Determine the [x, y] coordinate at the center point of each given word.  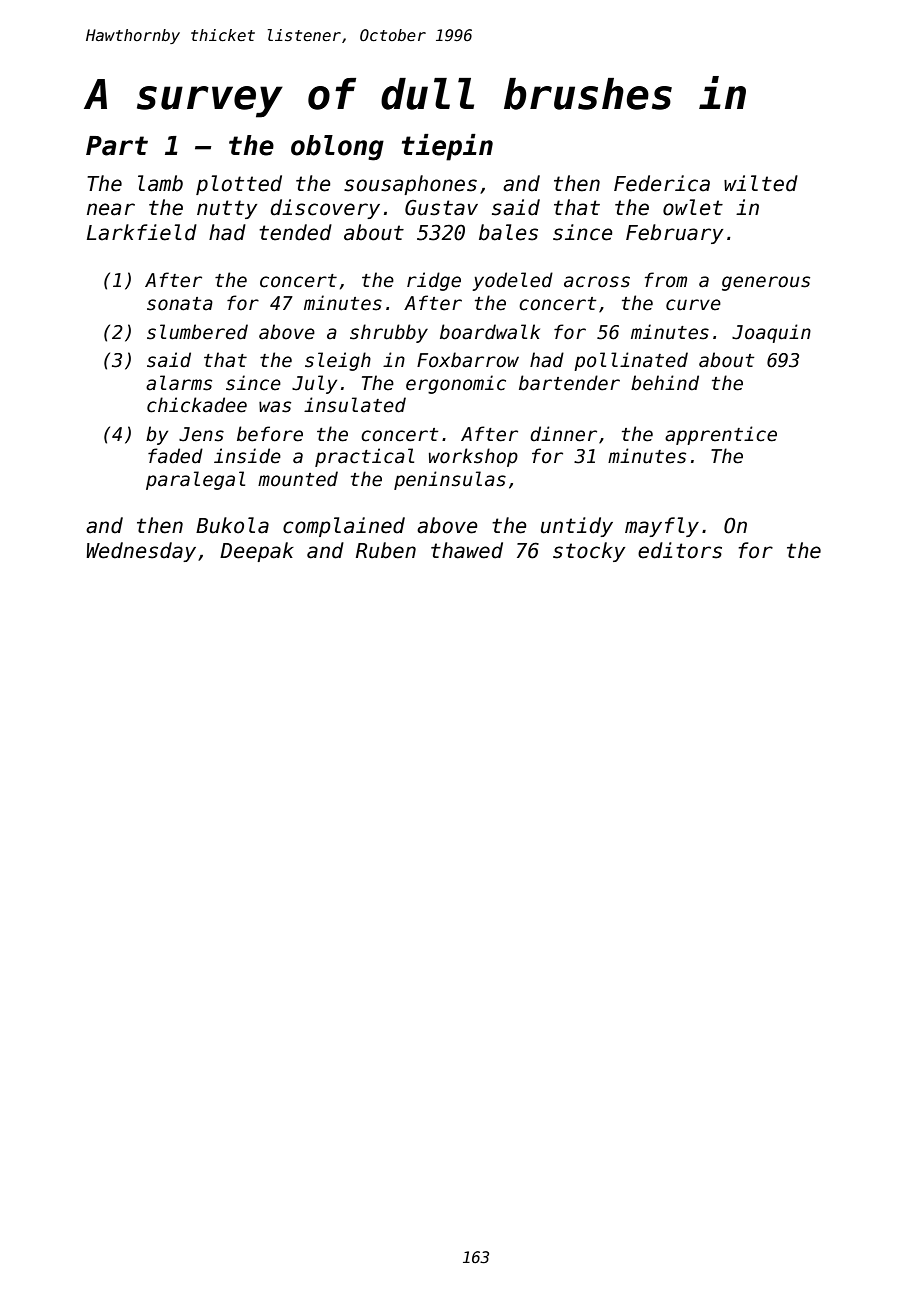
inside [247, 456]
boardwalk [490, 332]
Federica [662, 183]
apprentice [721, 435]
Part [117, 146]
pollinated [631, 361]
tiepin [447, 147]
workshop [473, 457]
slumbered [197, 332]
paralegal [195, 480]
